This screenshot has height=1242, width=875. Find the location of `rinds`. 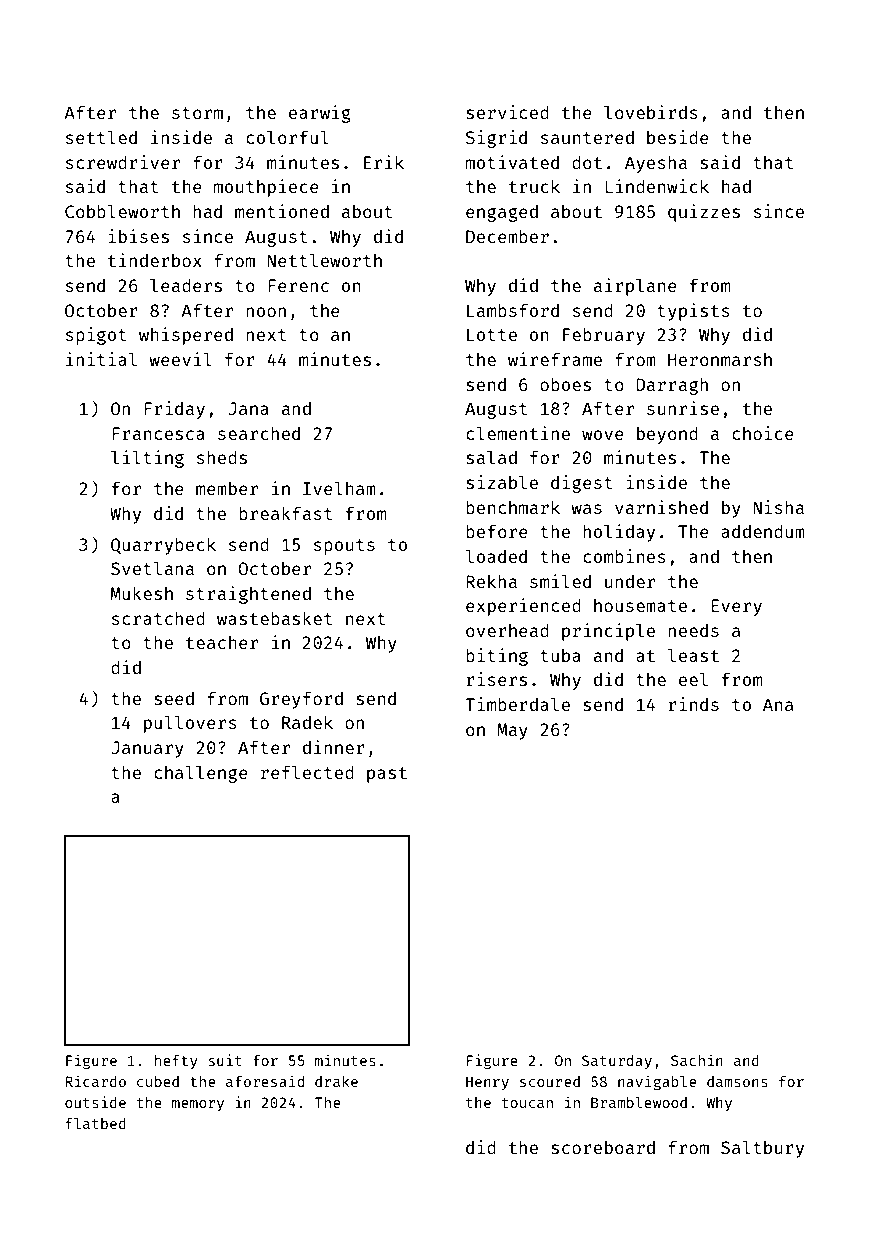

rinds is located at coordinates (694, 704).
